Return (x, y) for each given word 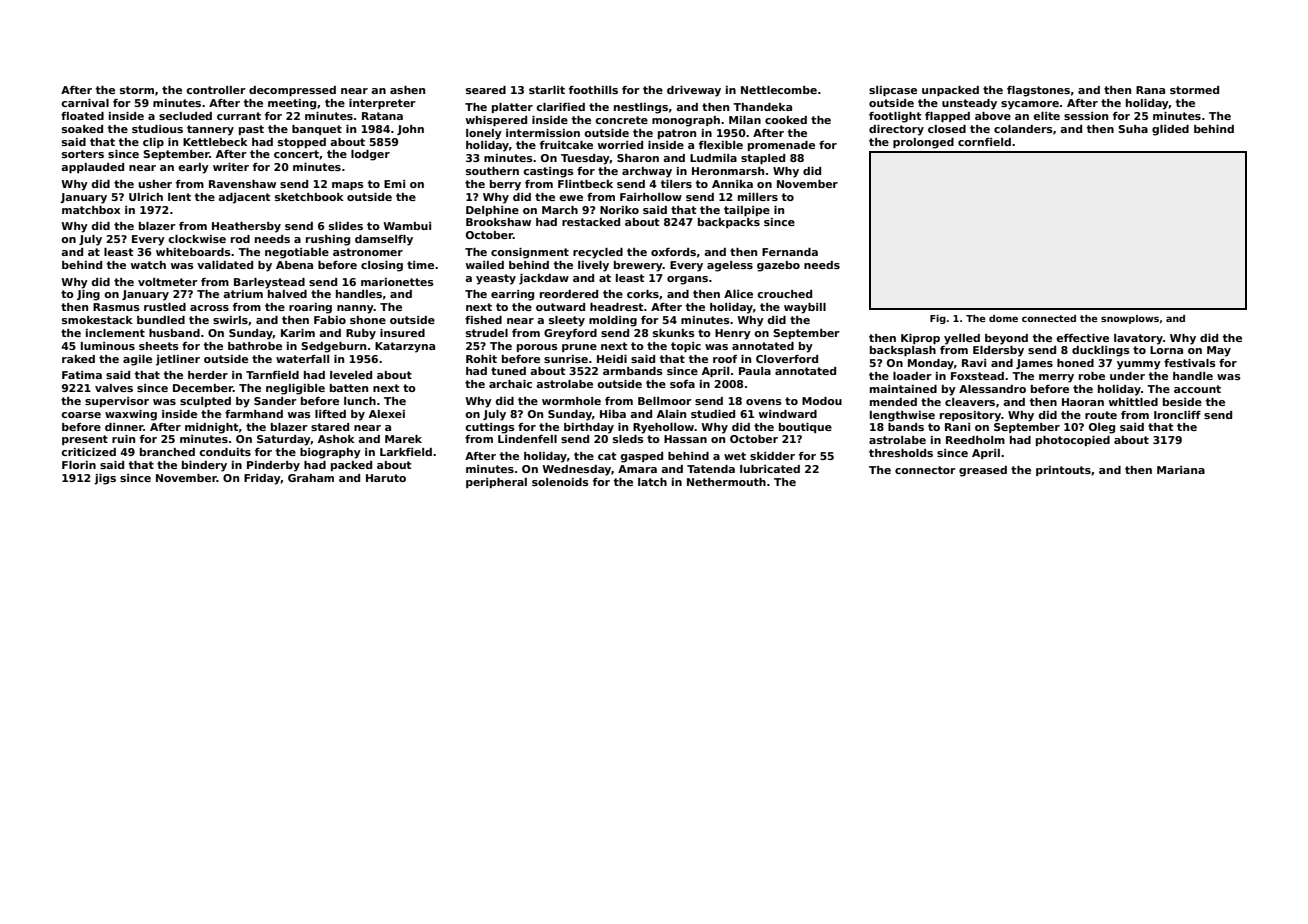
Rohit (481, 359)
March (560, 210)
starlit (547, 90)
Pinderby (273, 466)
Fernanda (790, 252)
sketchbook (309, 197)
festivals (1190, 363)
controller (216, 90)
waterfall (302, 359)
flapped (947, 117)
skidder (772, 456)
